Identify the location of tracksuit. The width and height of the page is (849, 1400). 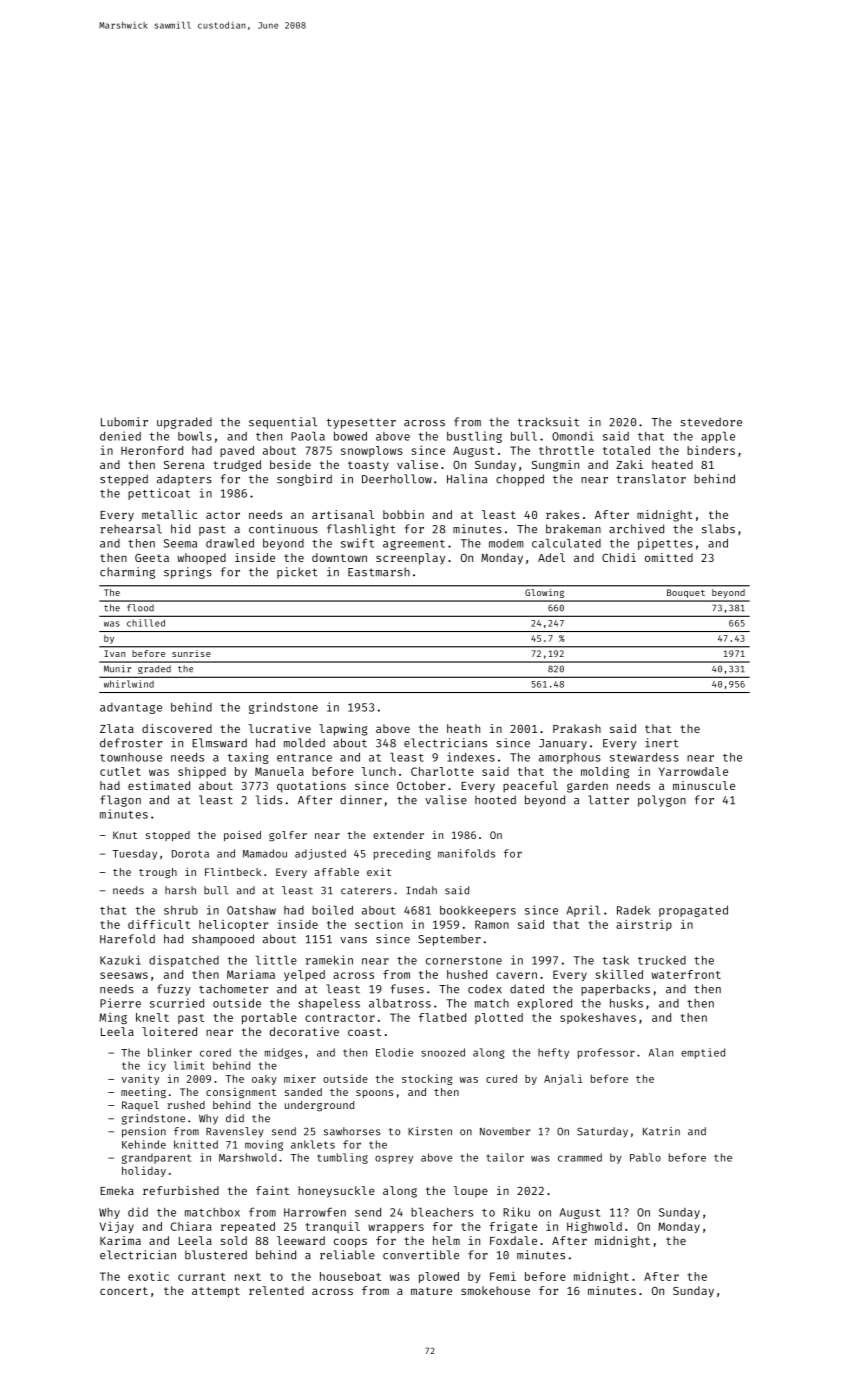
(548, 422).
